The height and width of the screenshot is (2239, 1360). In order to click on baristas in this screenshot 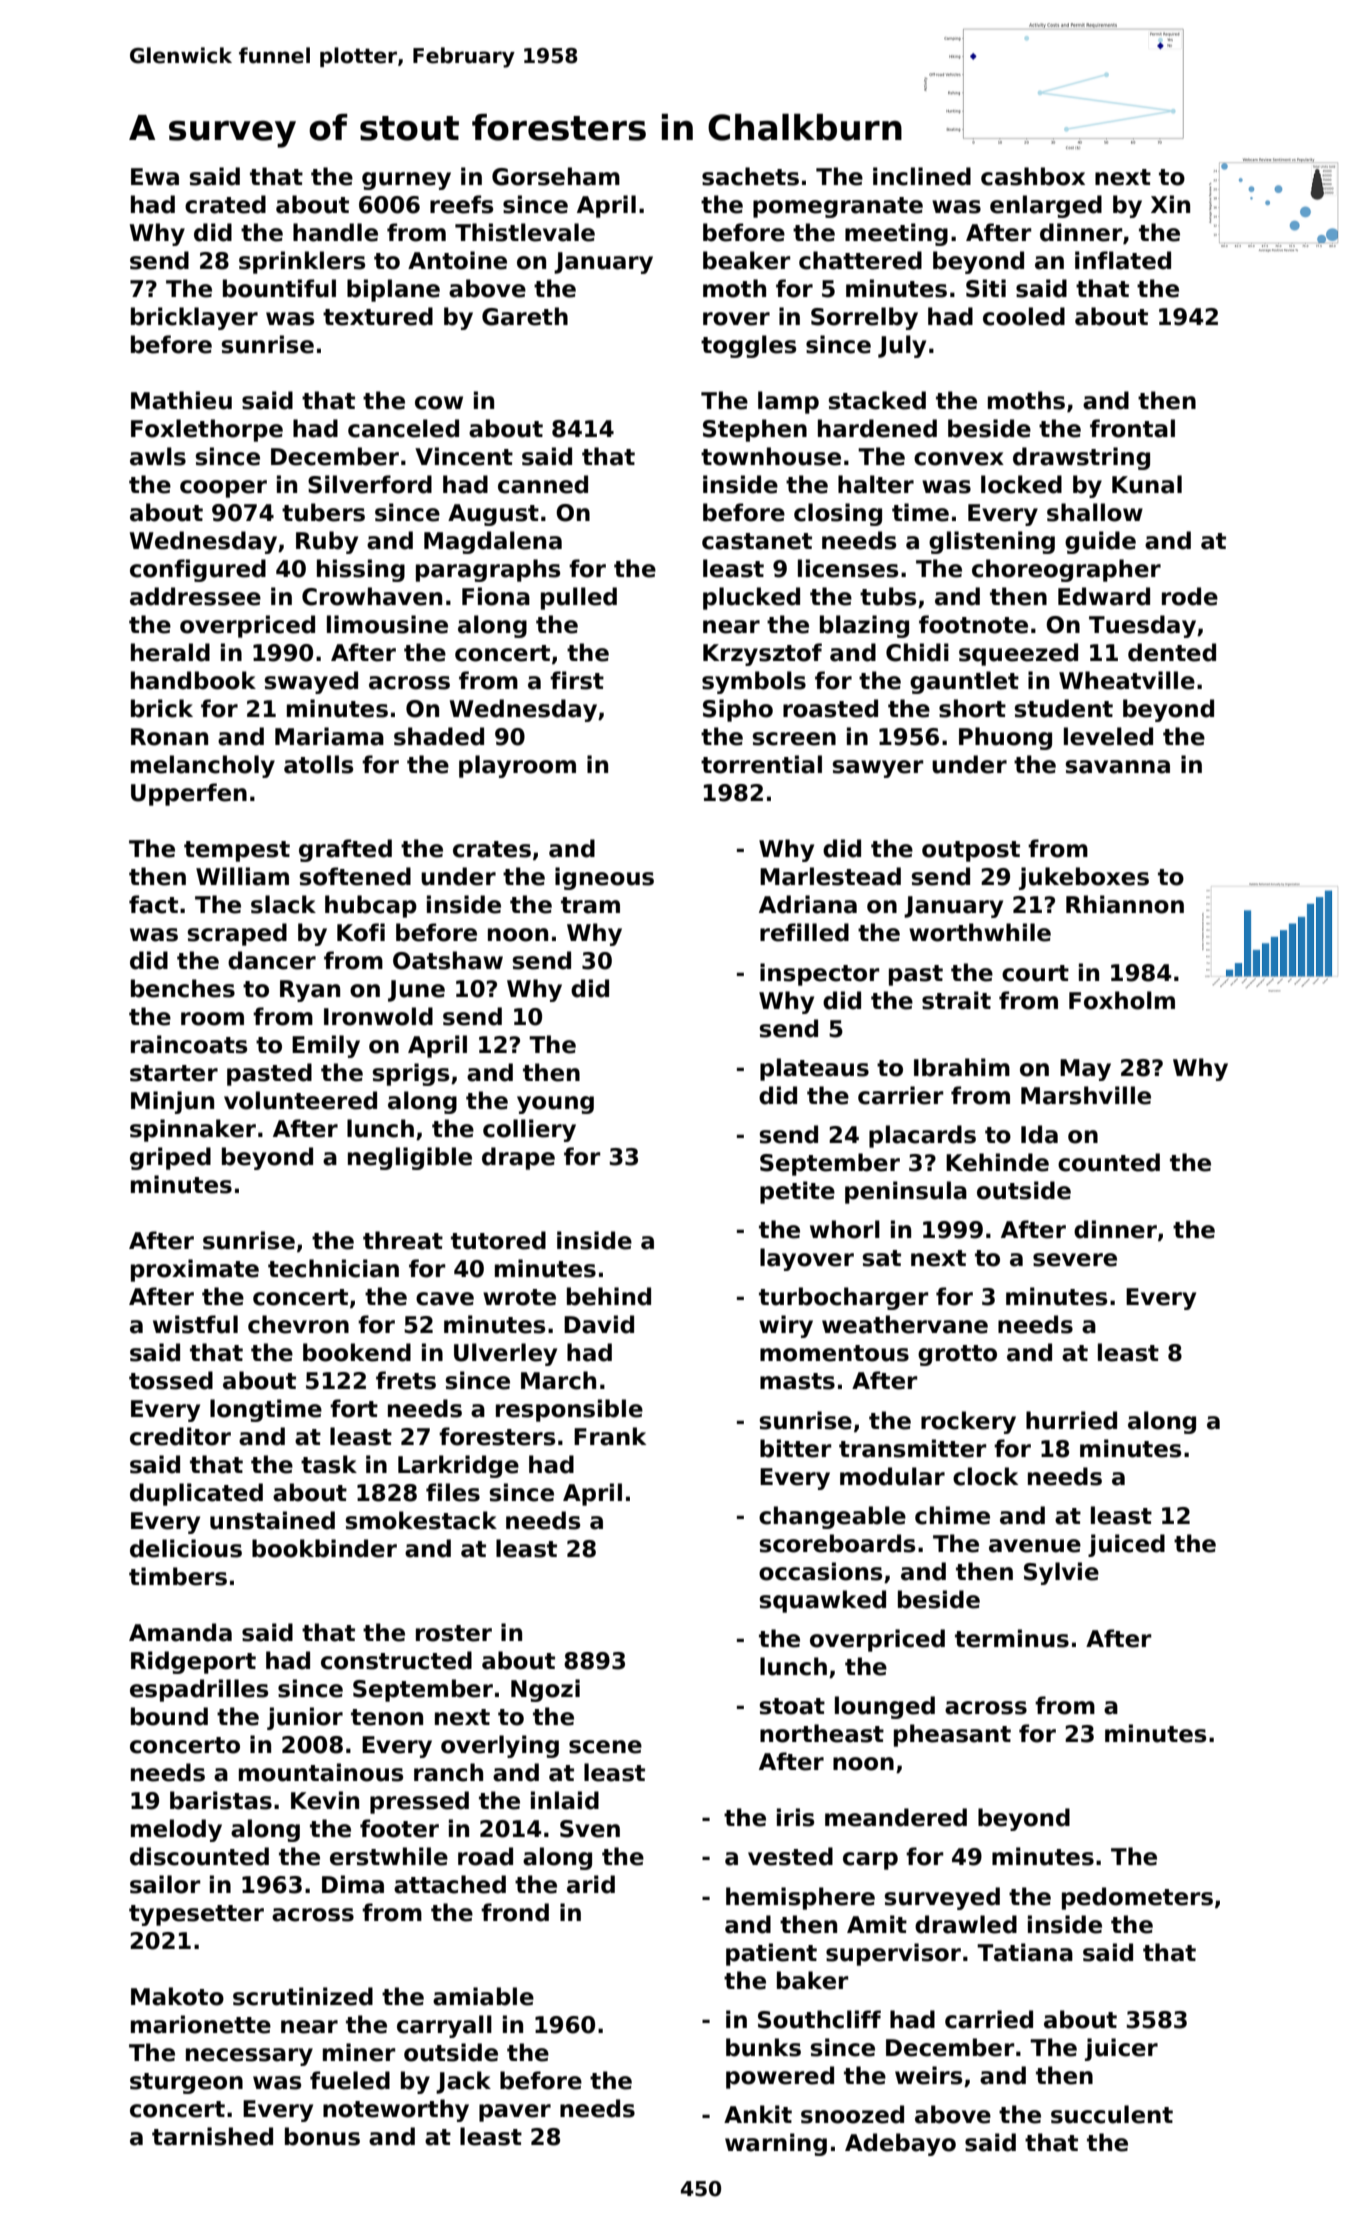, I will do `click(221, 1800)`.
